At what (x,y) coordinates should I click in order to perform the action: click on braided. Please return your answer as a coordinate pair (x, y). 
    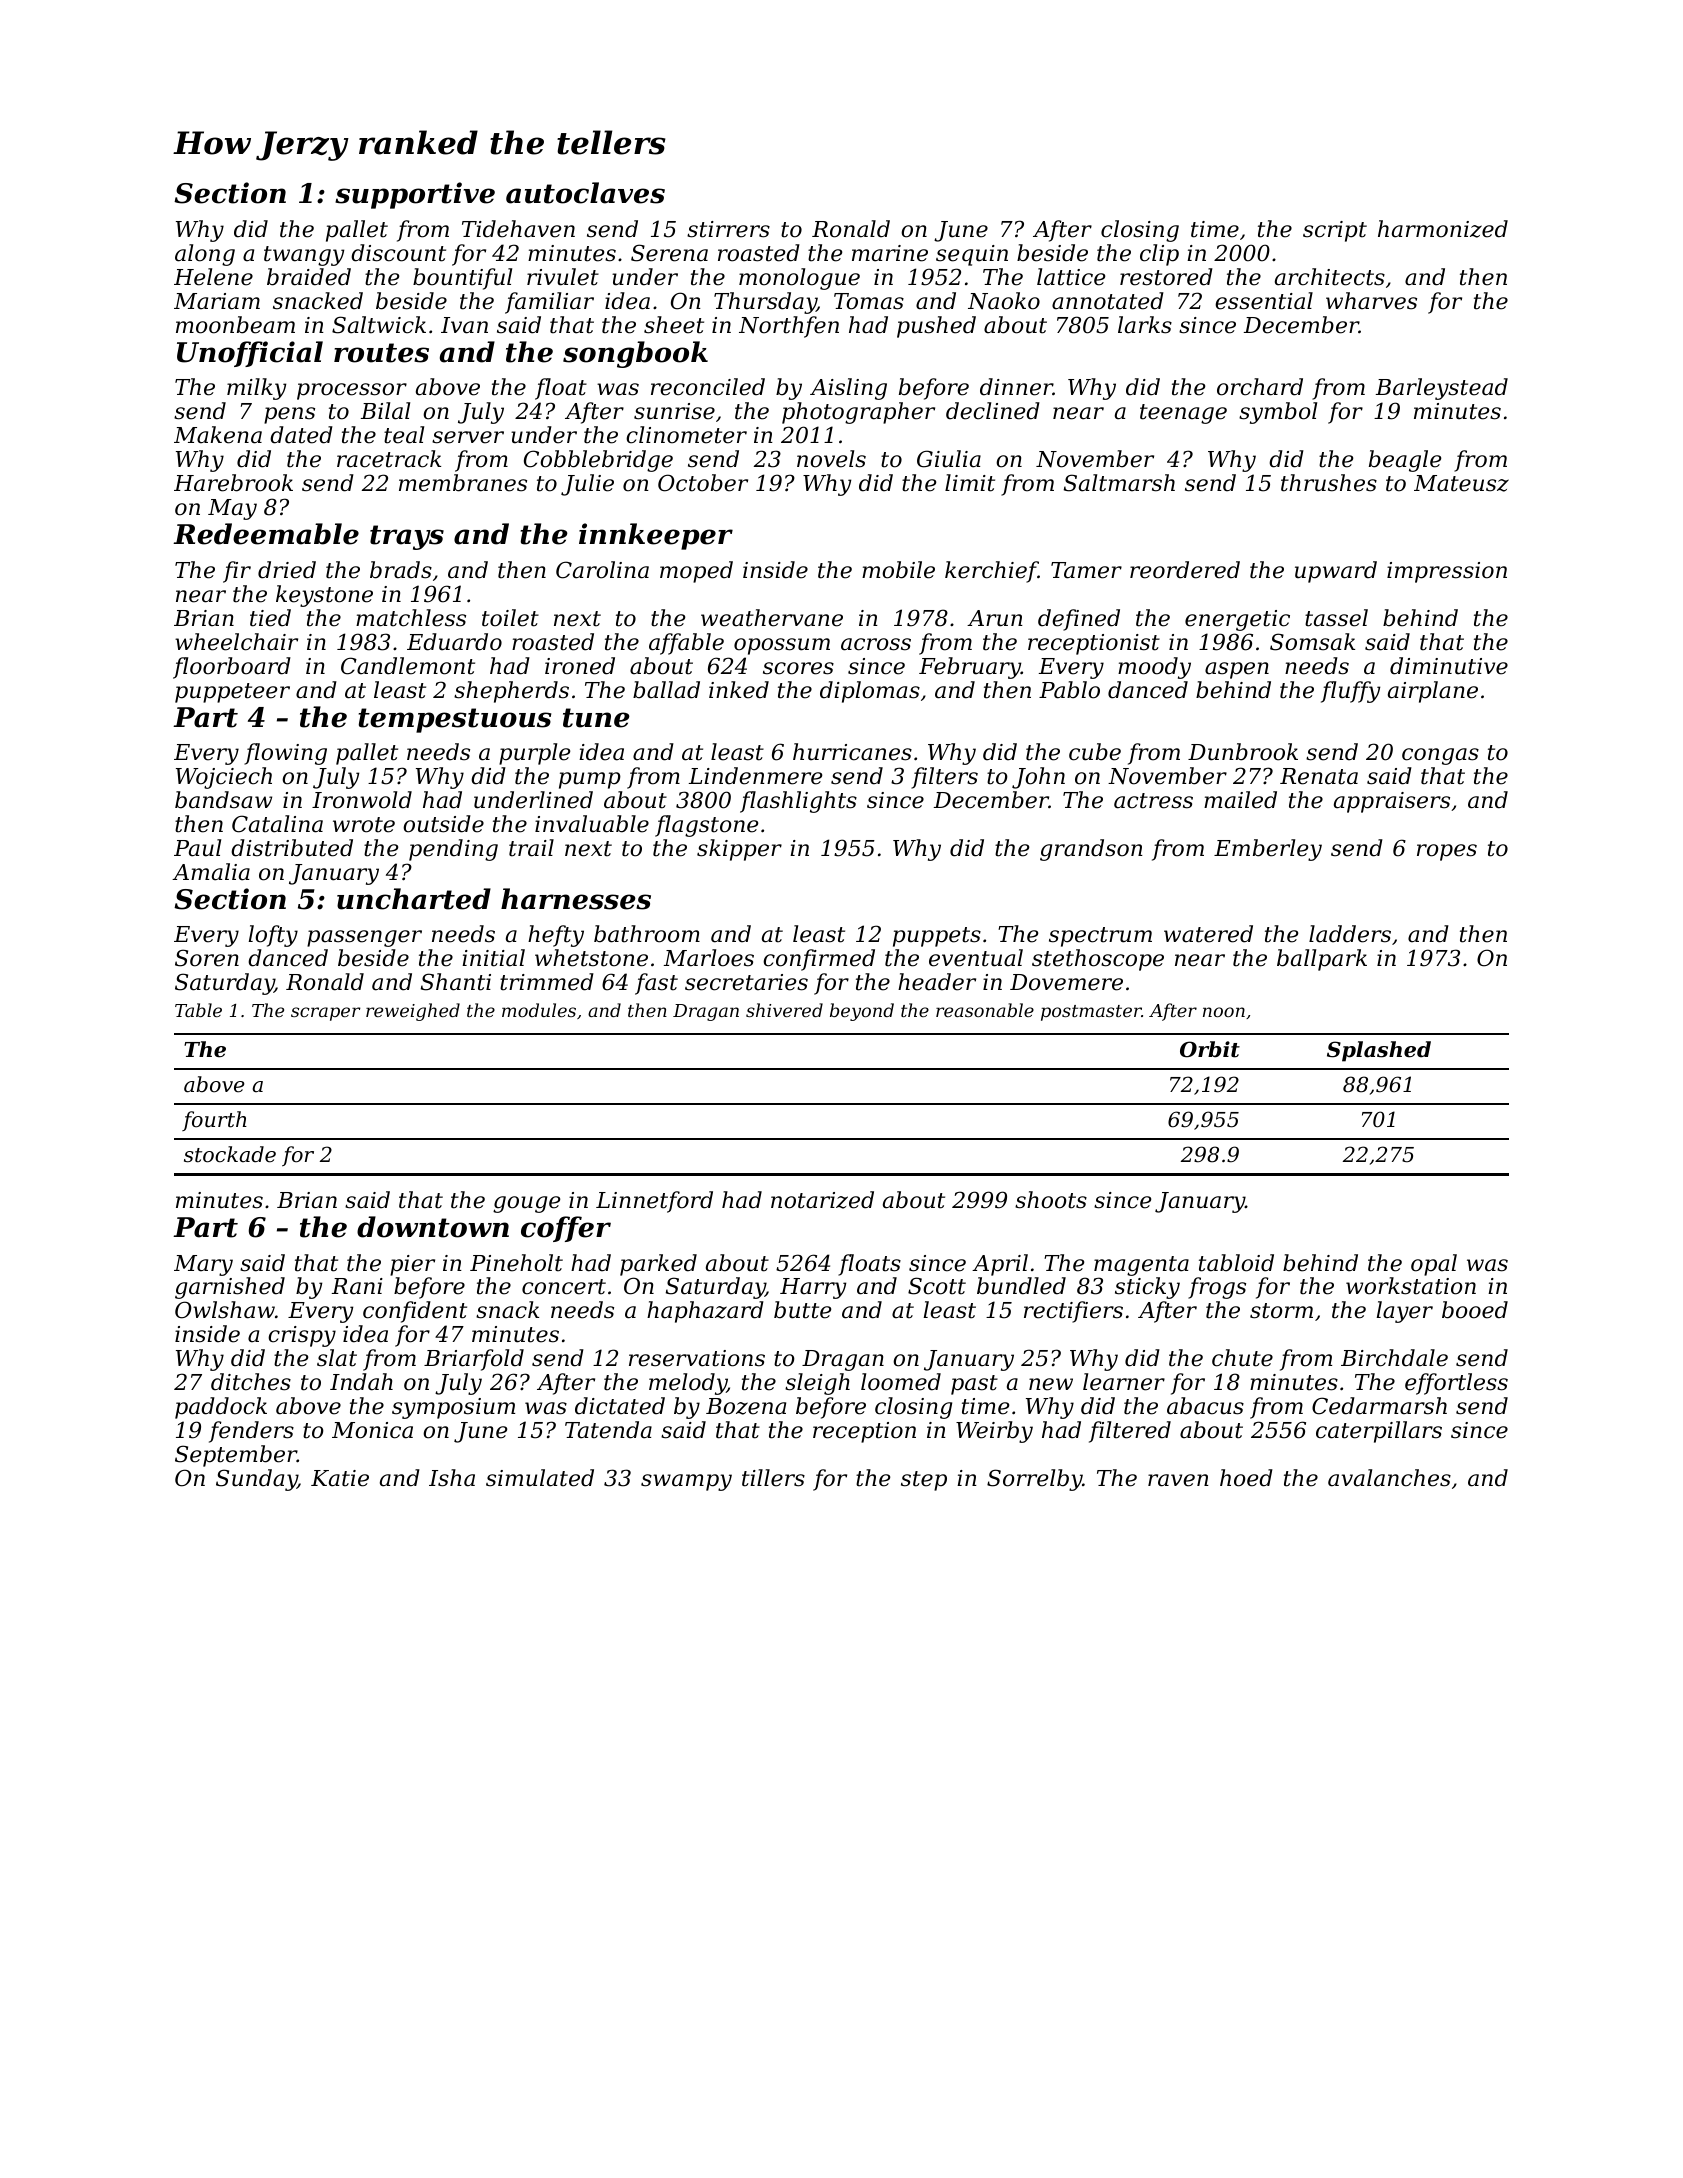
    Looking at the image, I should click on (309, 277).
